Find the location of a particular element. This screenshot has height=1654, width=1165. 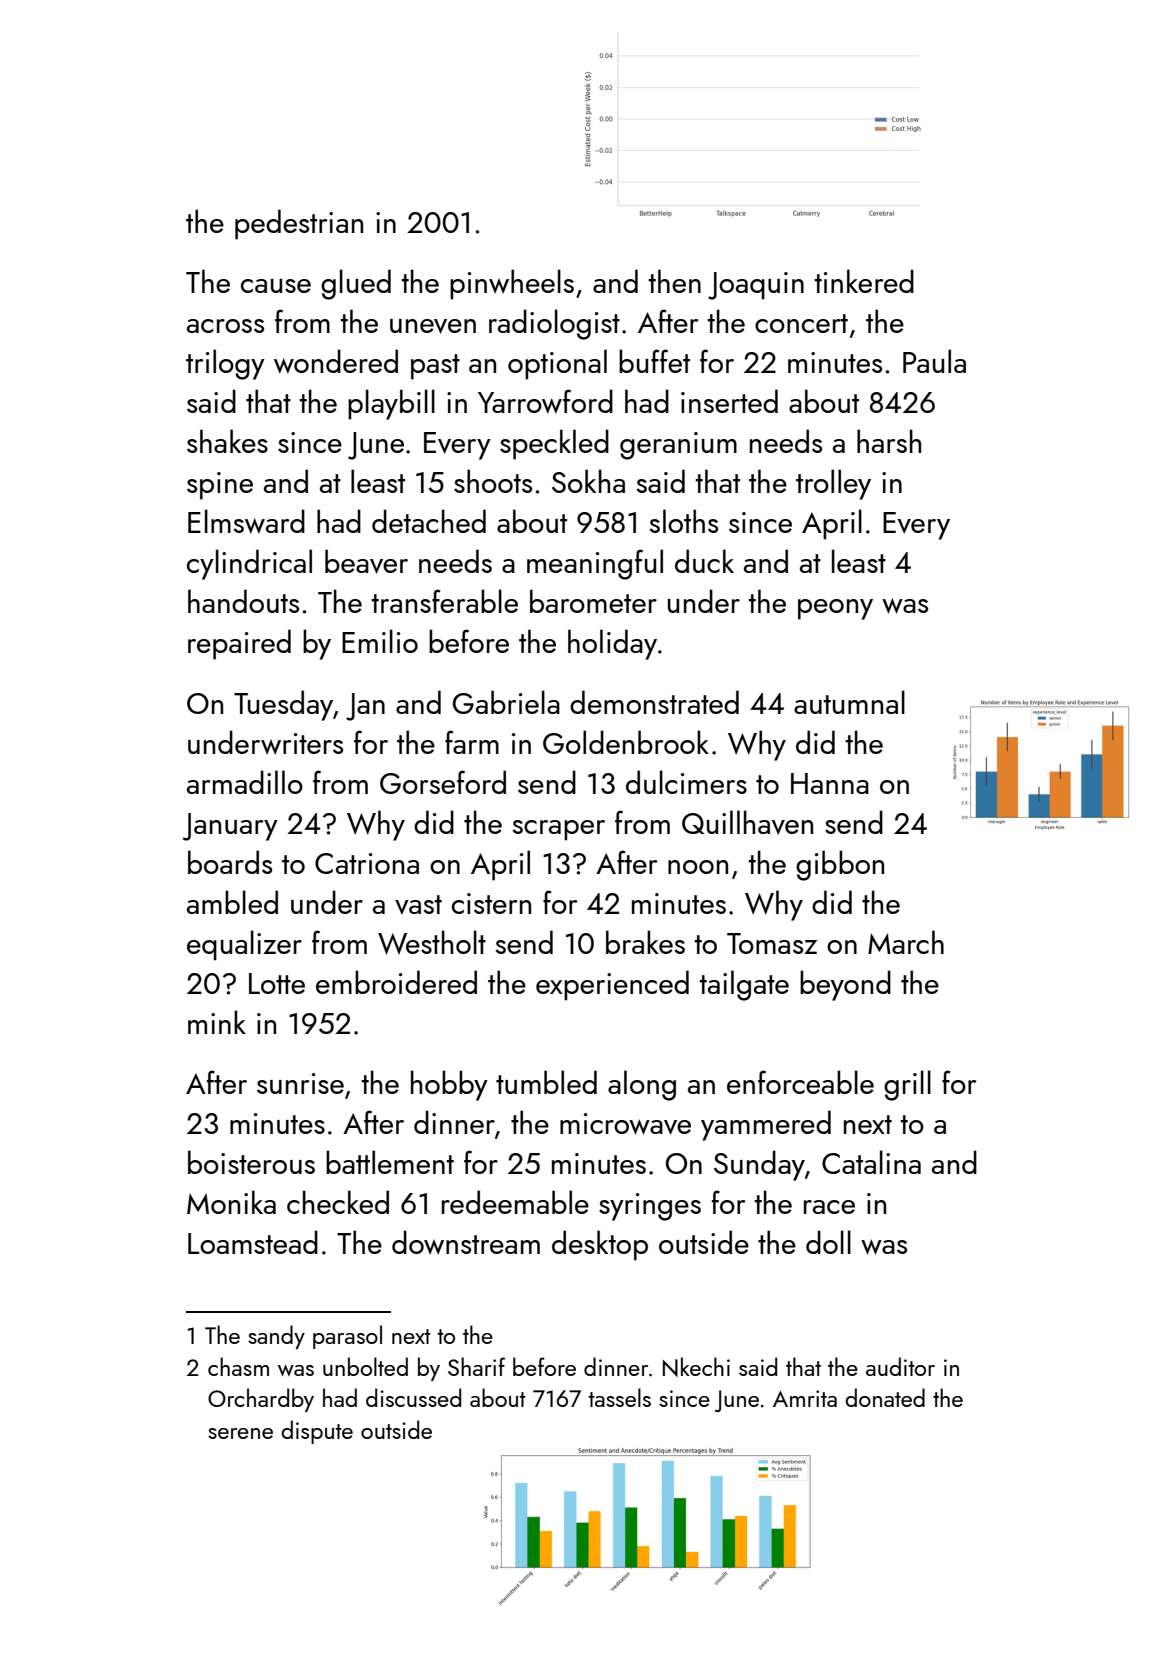

Catriona is located at coordinates (367, 863).
